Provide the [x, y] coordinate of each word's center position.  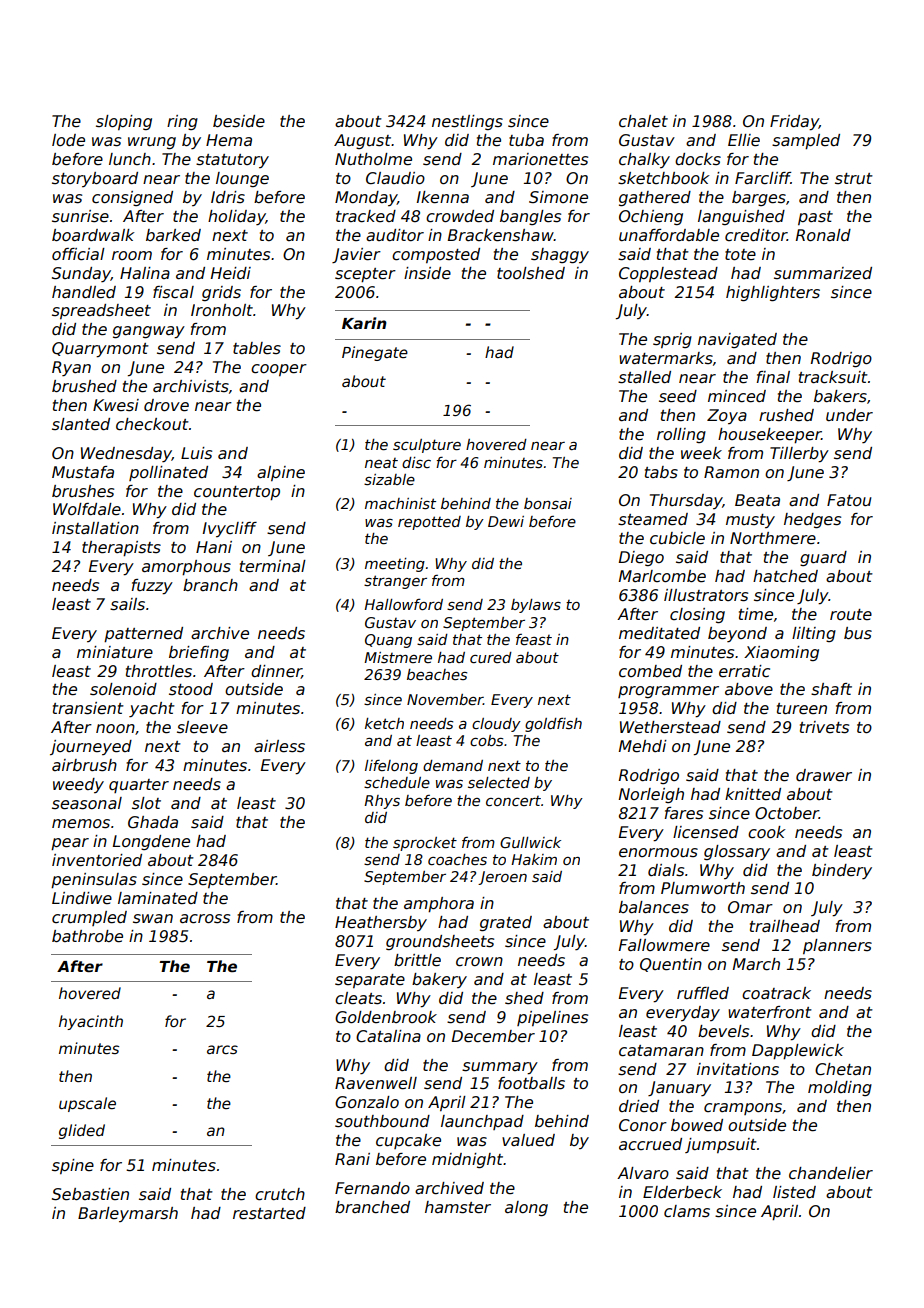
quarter [139, 786]
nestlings [467, 122]
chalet [643, 121]
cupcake [408, 1141]
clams [687, 1211]
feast [534, 639]
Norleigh [651, 795]
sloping [124, 122]
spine [73, 1166]
